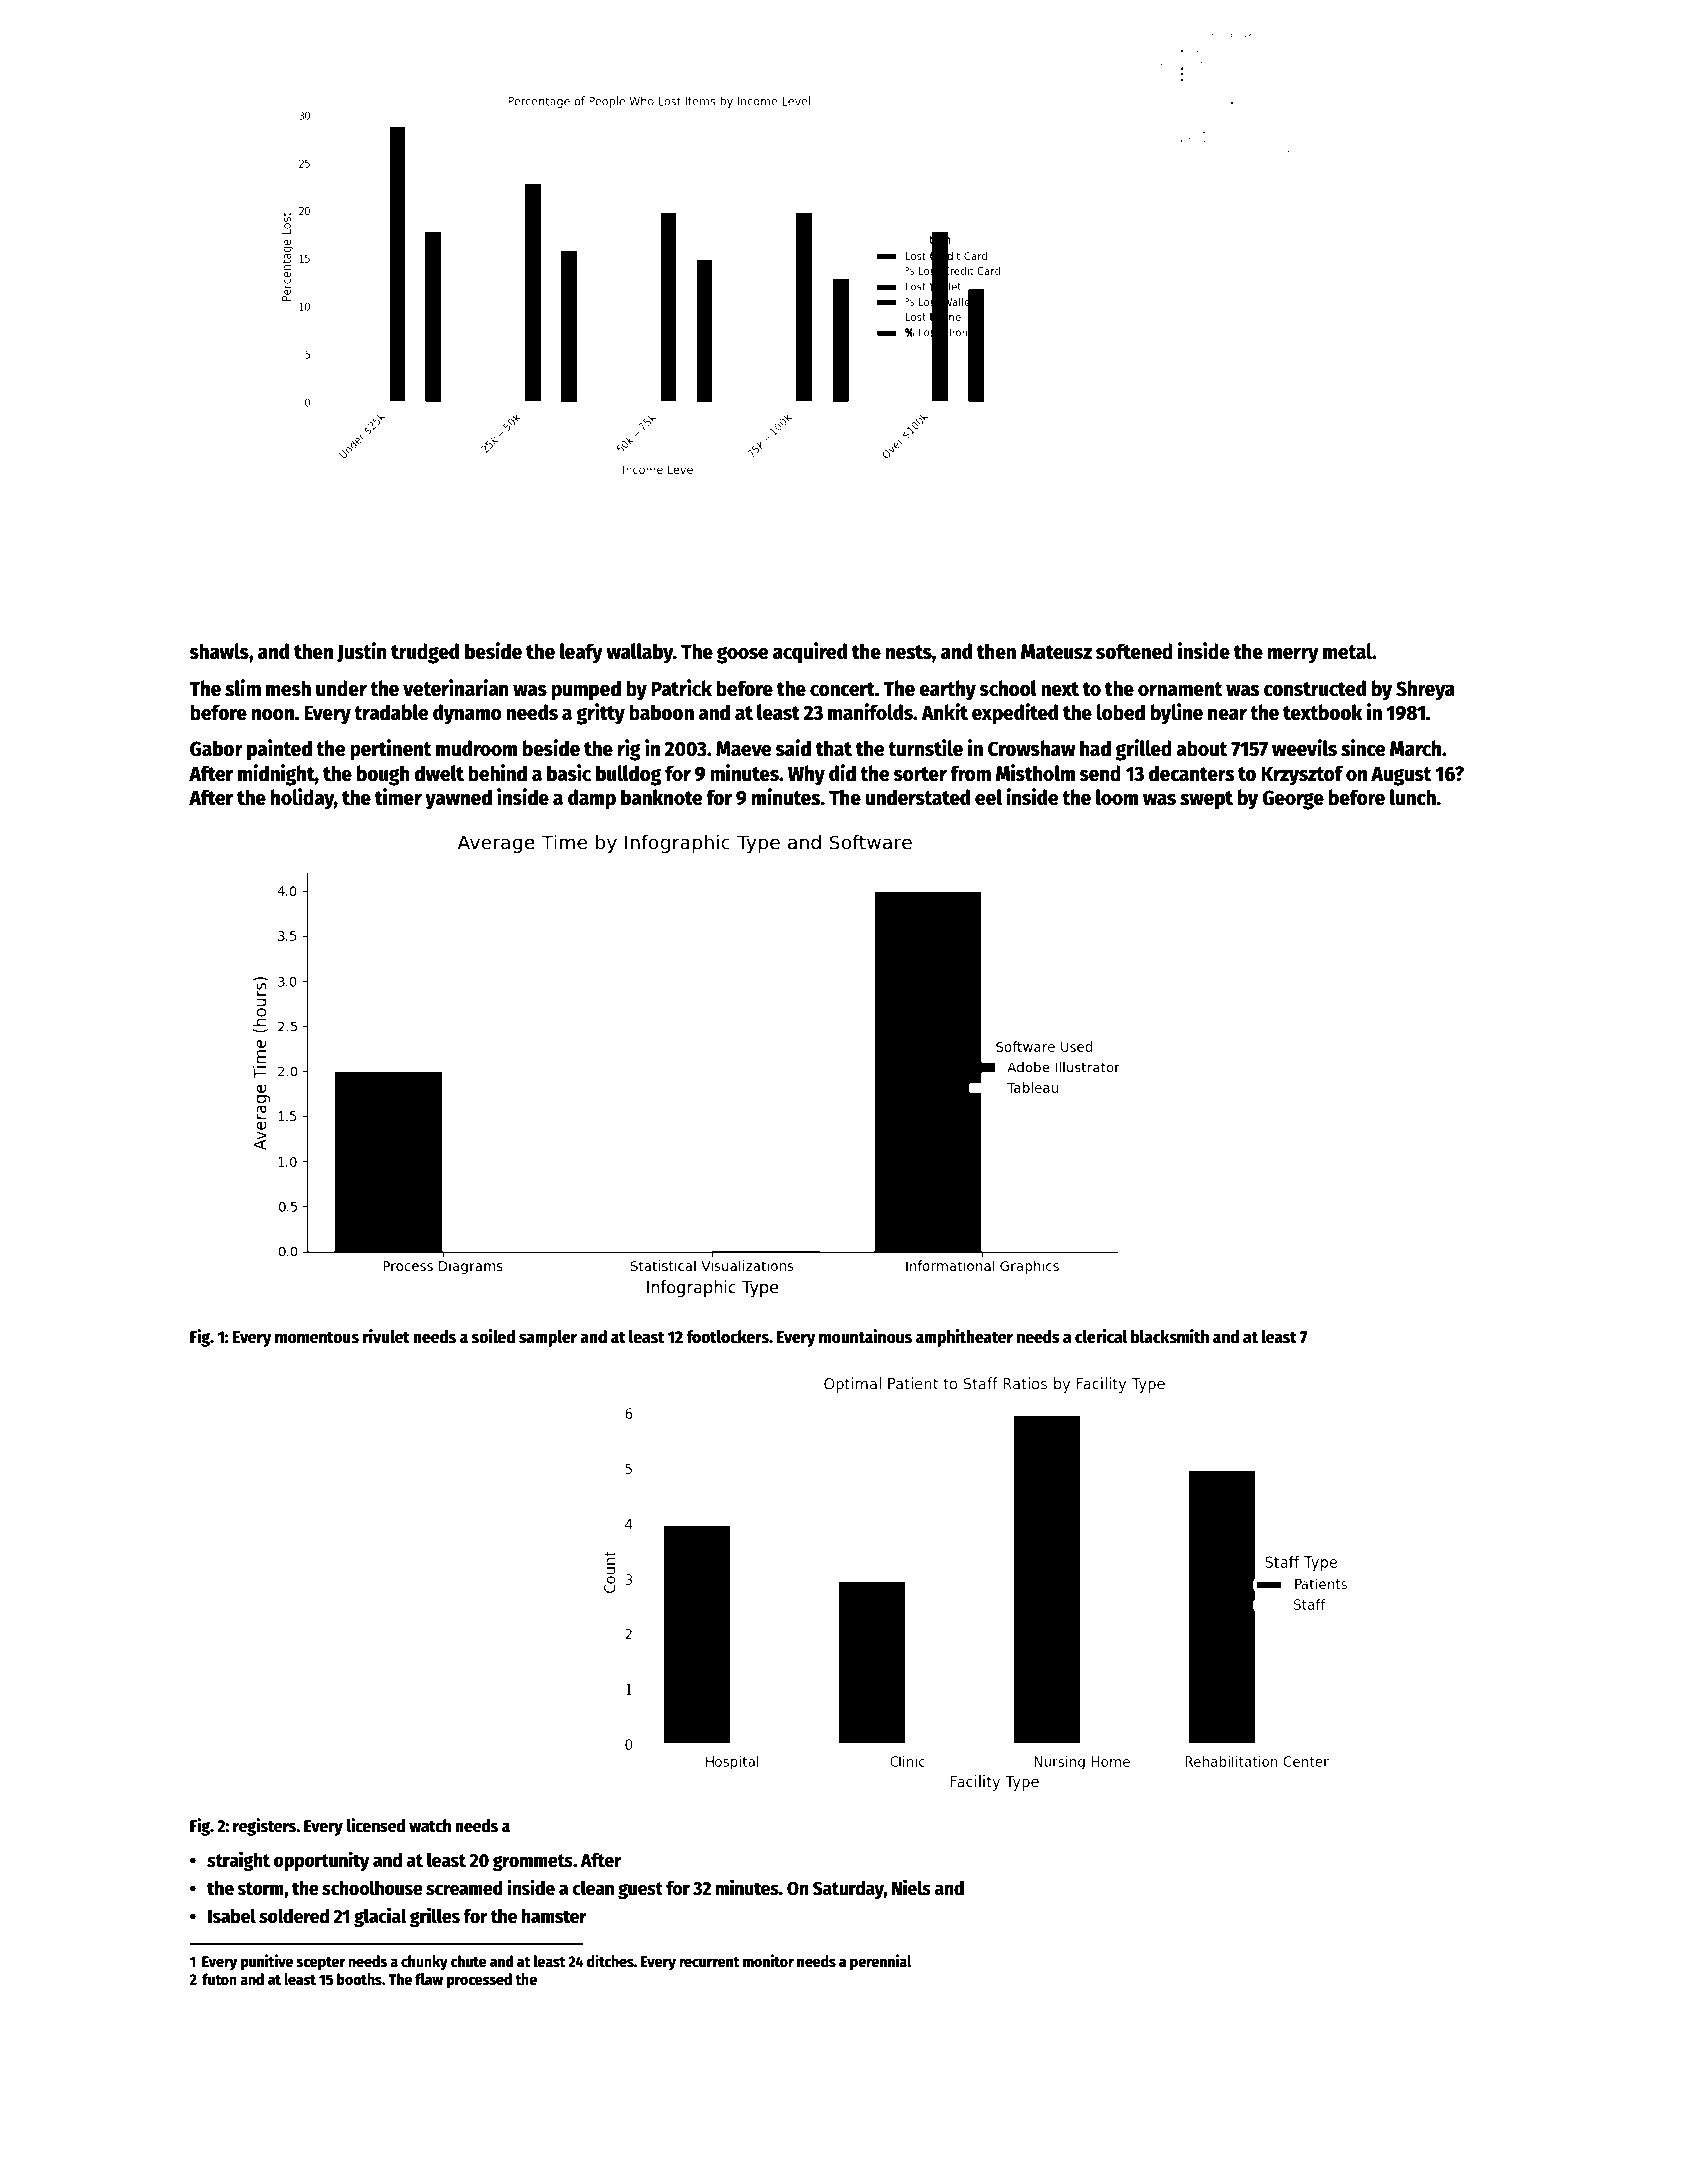 The height and width of the page is (2178, 1683). I want to click on straight, so click(238, 1861).
